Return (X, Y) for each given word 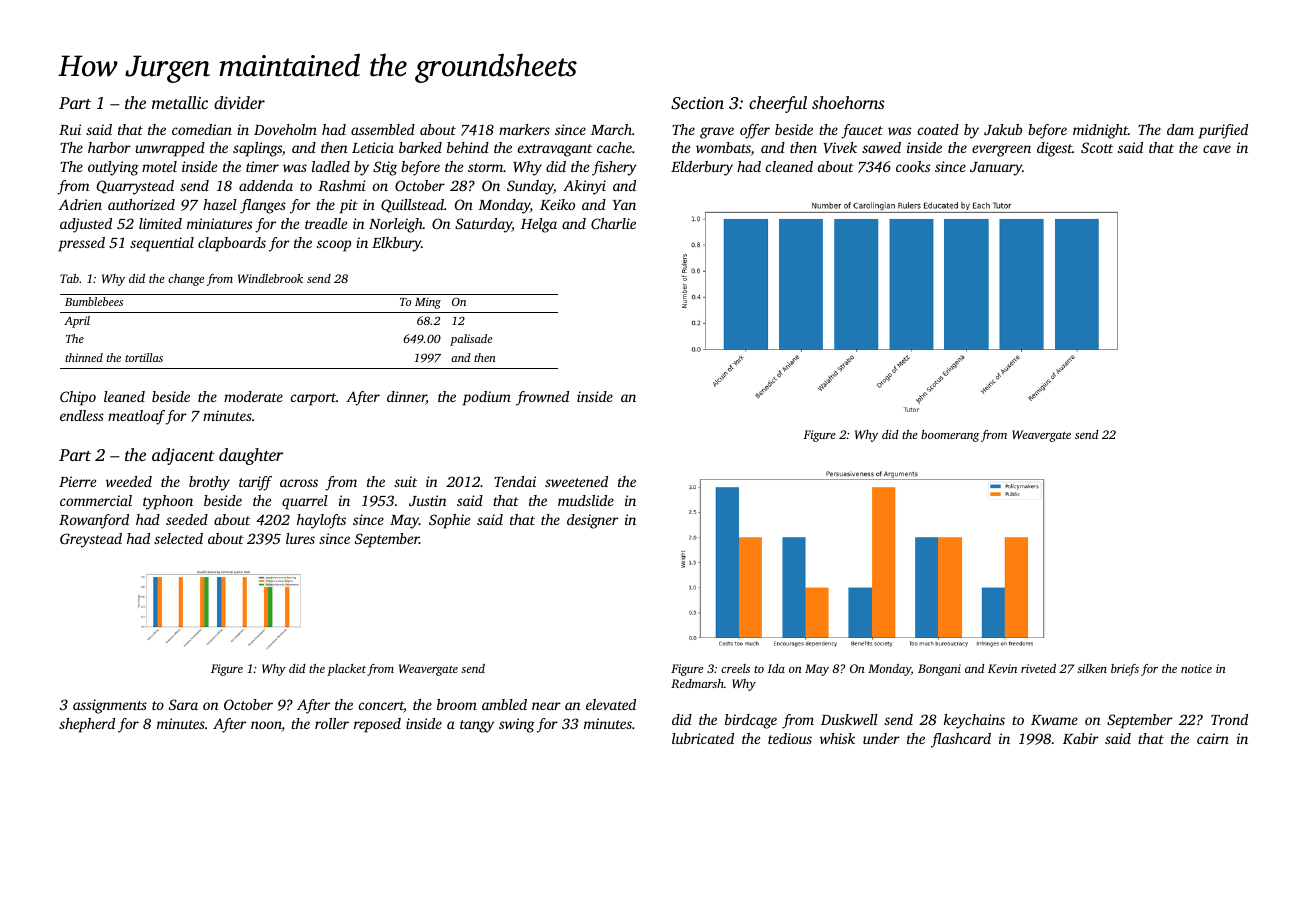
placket (346, 670)
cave (1217, 149)
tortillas (144, 357)
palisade (471, 340)
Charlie (613, 223)
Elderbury (702, 168)
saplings (257, 149)
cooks (913, 166)
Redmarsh (697, 683)
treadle (326, 223)
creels (735, 668)
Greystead (91, 540)
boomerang (950, 436)
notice (1196, 668)
